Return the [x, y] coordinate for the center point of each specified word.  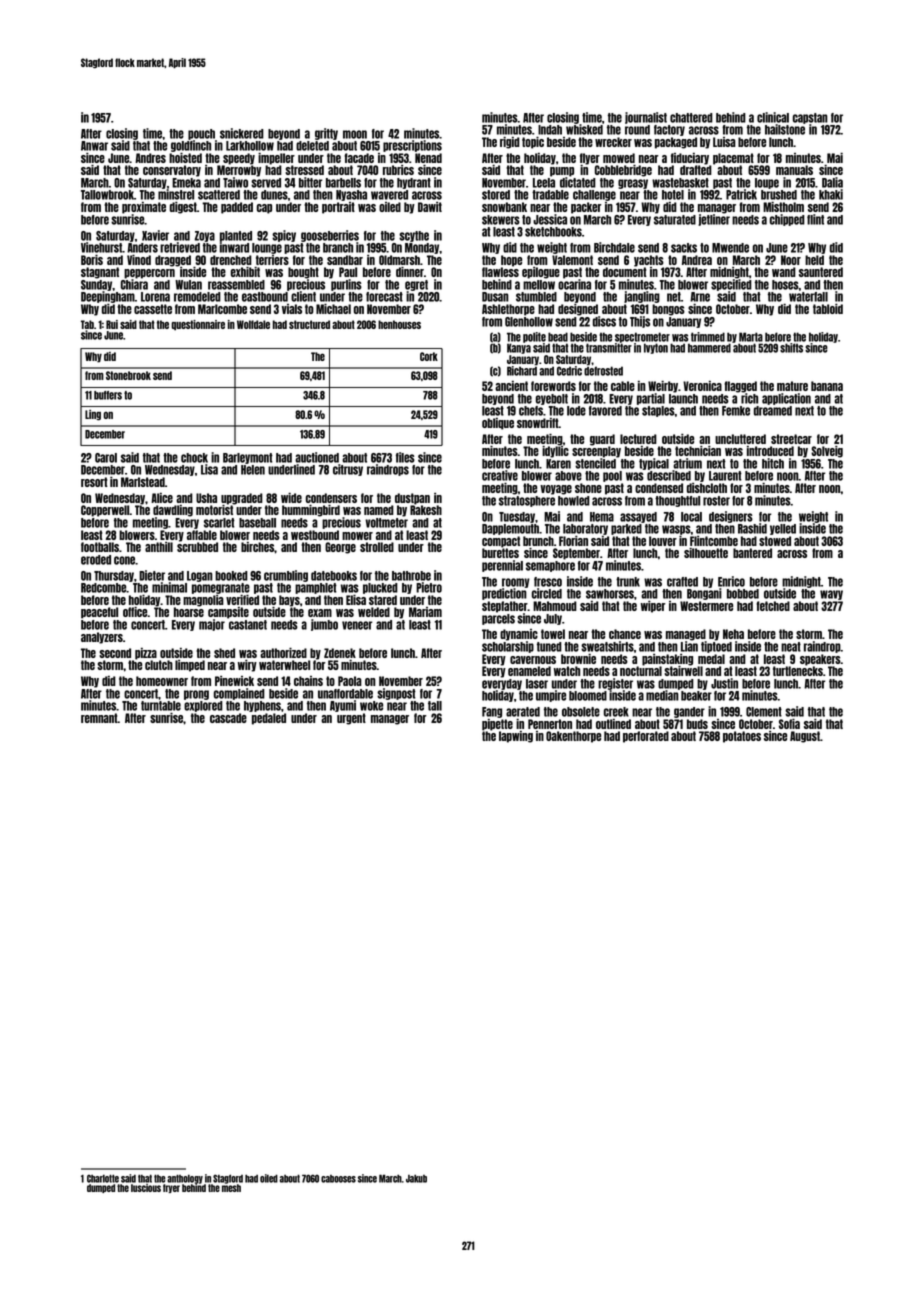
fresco [548, 582]
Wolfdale [253, 324]
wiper [653, 606]
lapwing [516, 737]
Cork [429, 356]
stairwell [683, 671]
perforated [646, 737]
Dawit [430, 207]
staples [658, 411]
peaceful [99, 613]
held [814, 260]
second [115, 653]
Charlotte [103, 1178]
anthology [185, 1179]
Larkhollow [250, 146]
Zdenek [340, 653]
